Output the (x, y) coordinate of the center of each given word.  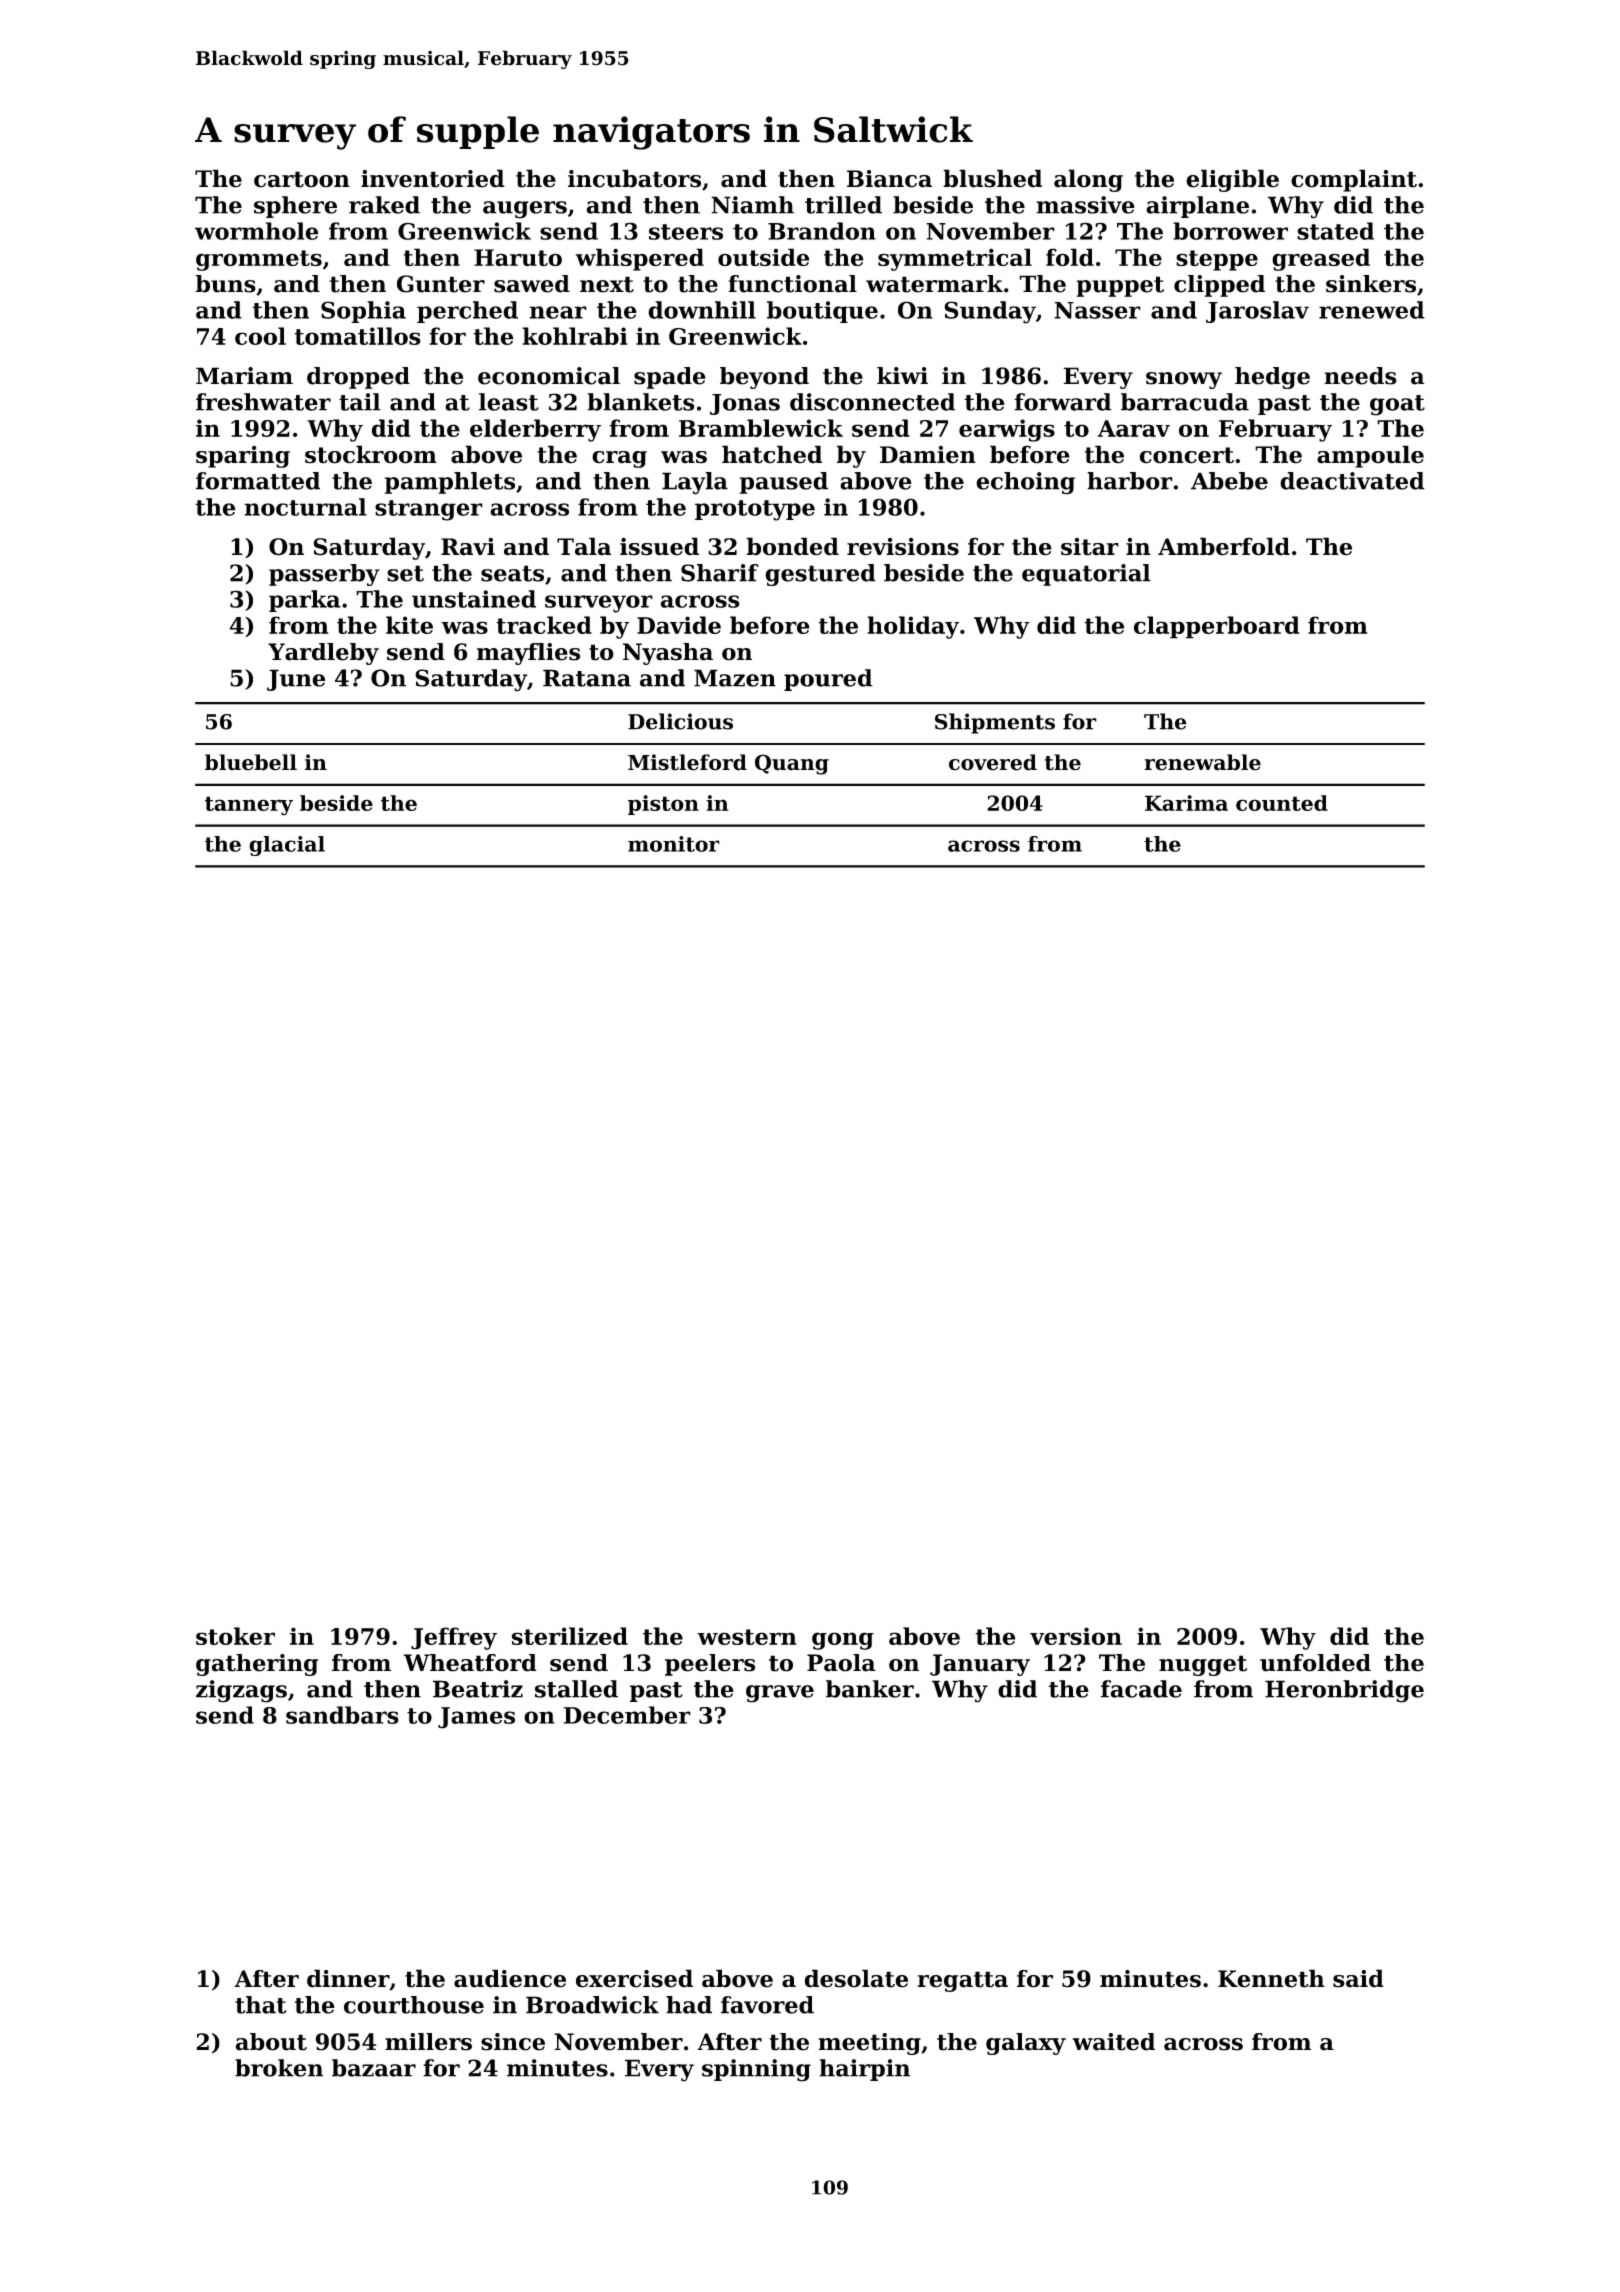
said (1358, 1978)
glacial (287, 846)
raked (384, 205)
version (1076, 1636)
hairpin (864, 2070)
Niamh (752, 205)
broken (279, 2068)
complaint (1354, 180)
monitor (674, 844)
